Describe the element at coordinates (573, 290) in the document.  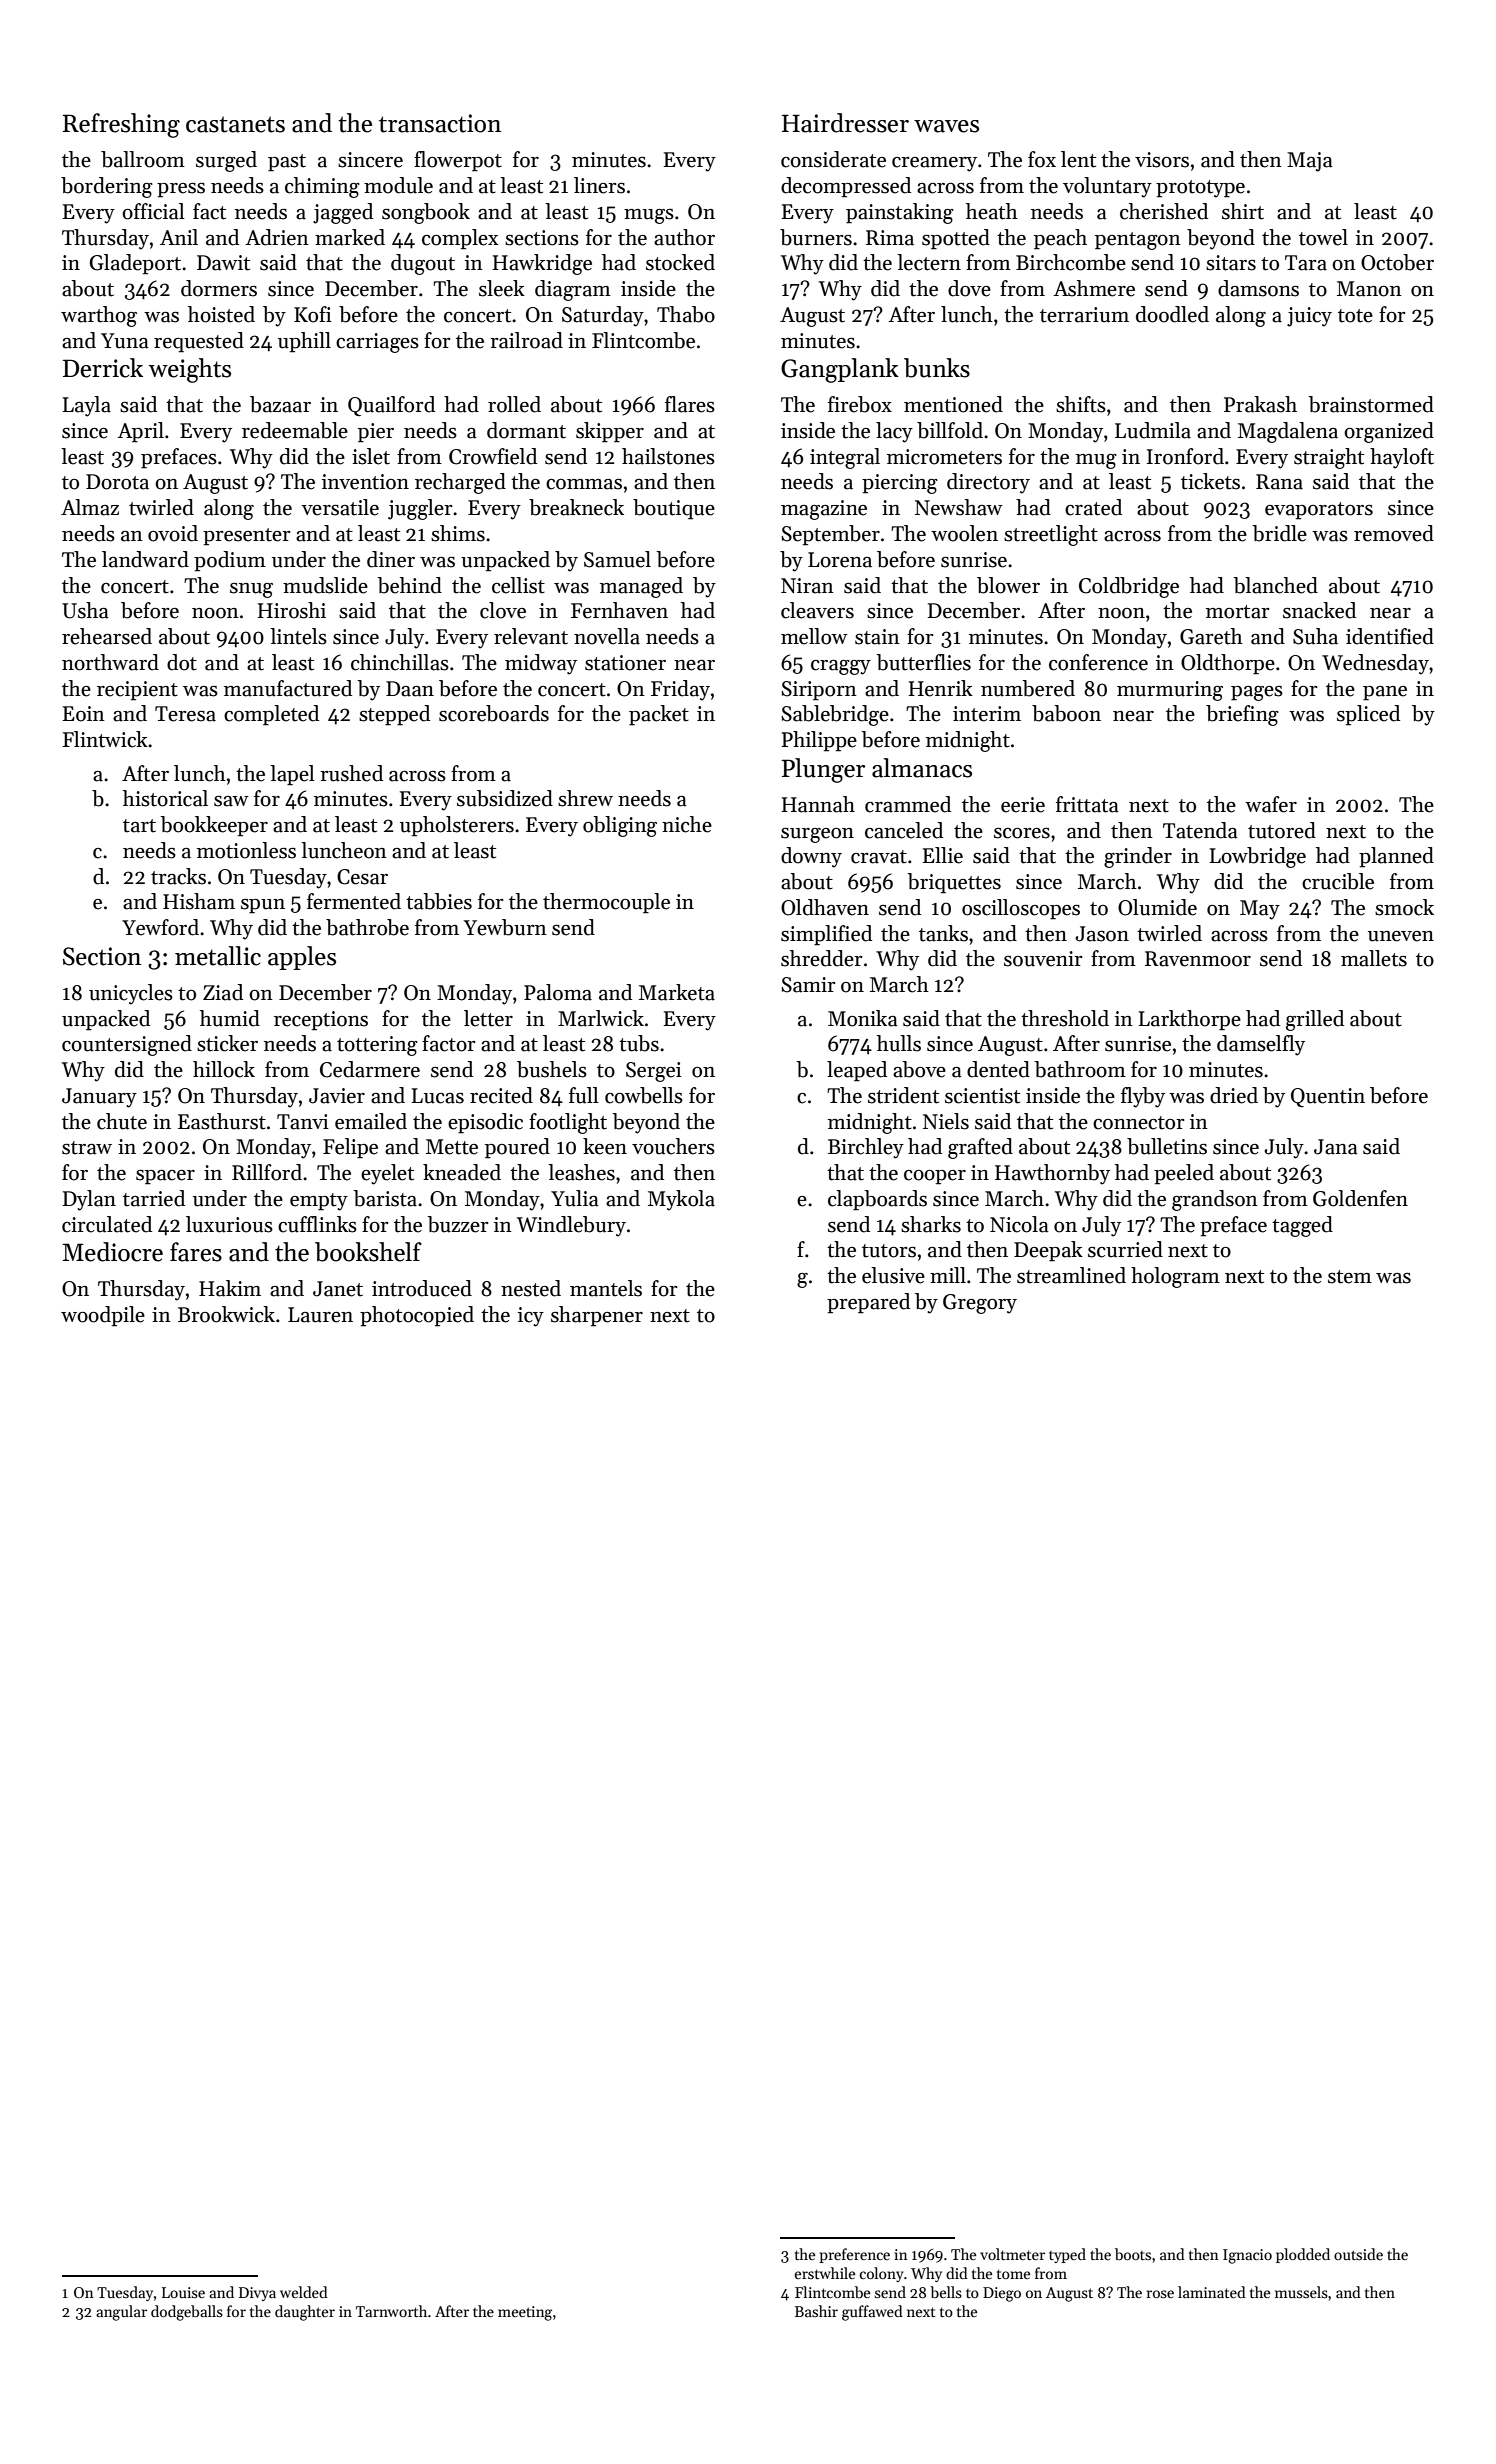
I see `diagram` at that location.
